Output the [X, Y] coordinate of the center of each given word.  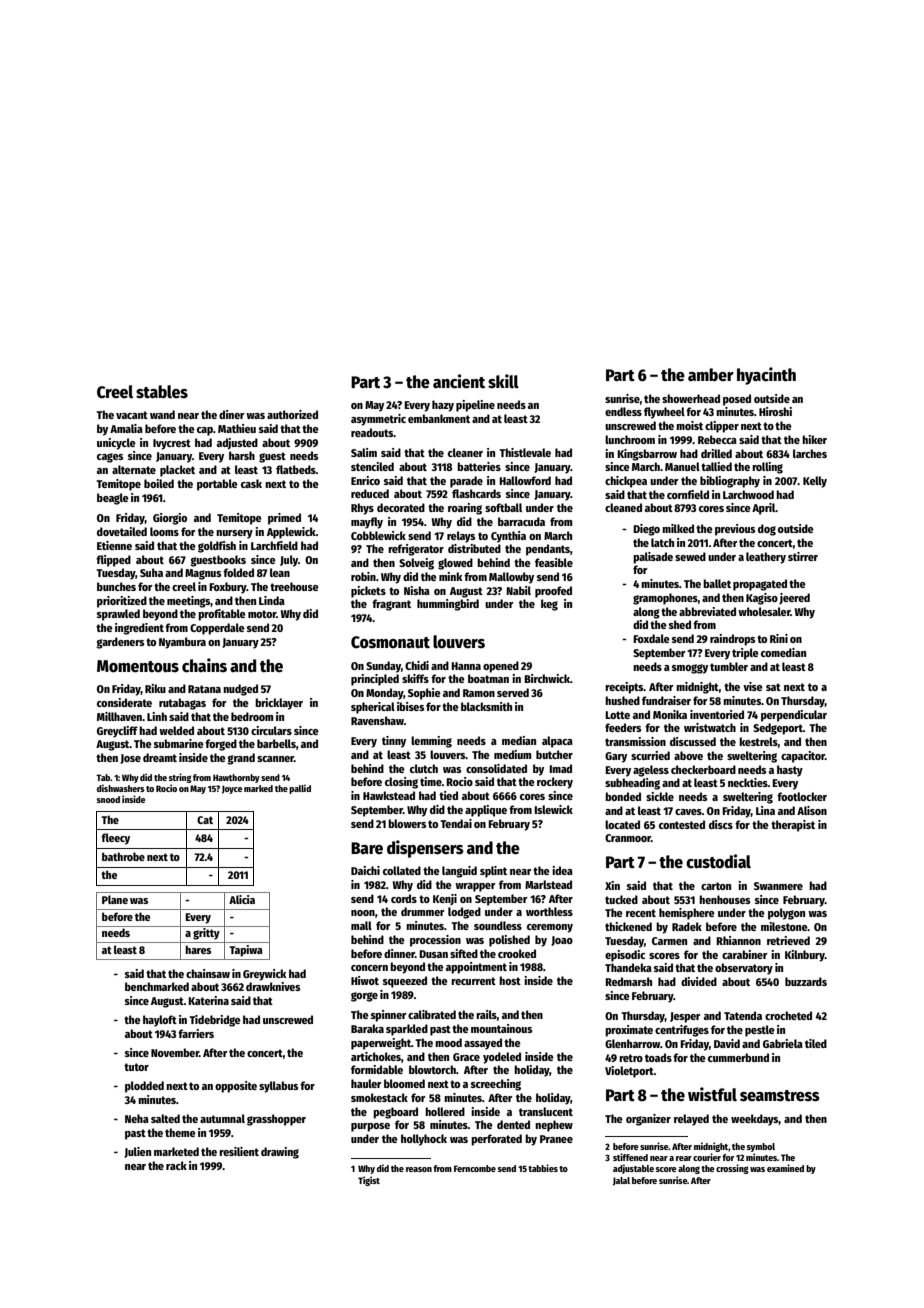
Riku [155, 688]
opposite [236, 1087]
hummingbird [448, 605]
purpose [370, 1127]
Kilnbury [805, 956]
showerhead [691, 398]
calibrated [432, 1014]
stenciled [372, 466]
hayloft [160, 1021]
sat [773, 687]
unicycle [116, 444]
